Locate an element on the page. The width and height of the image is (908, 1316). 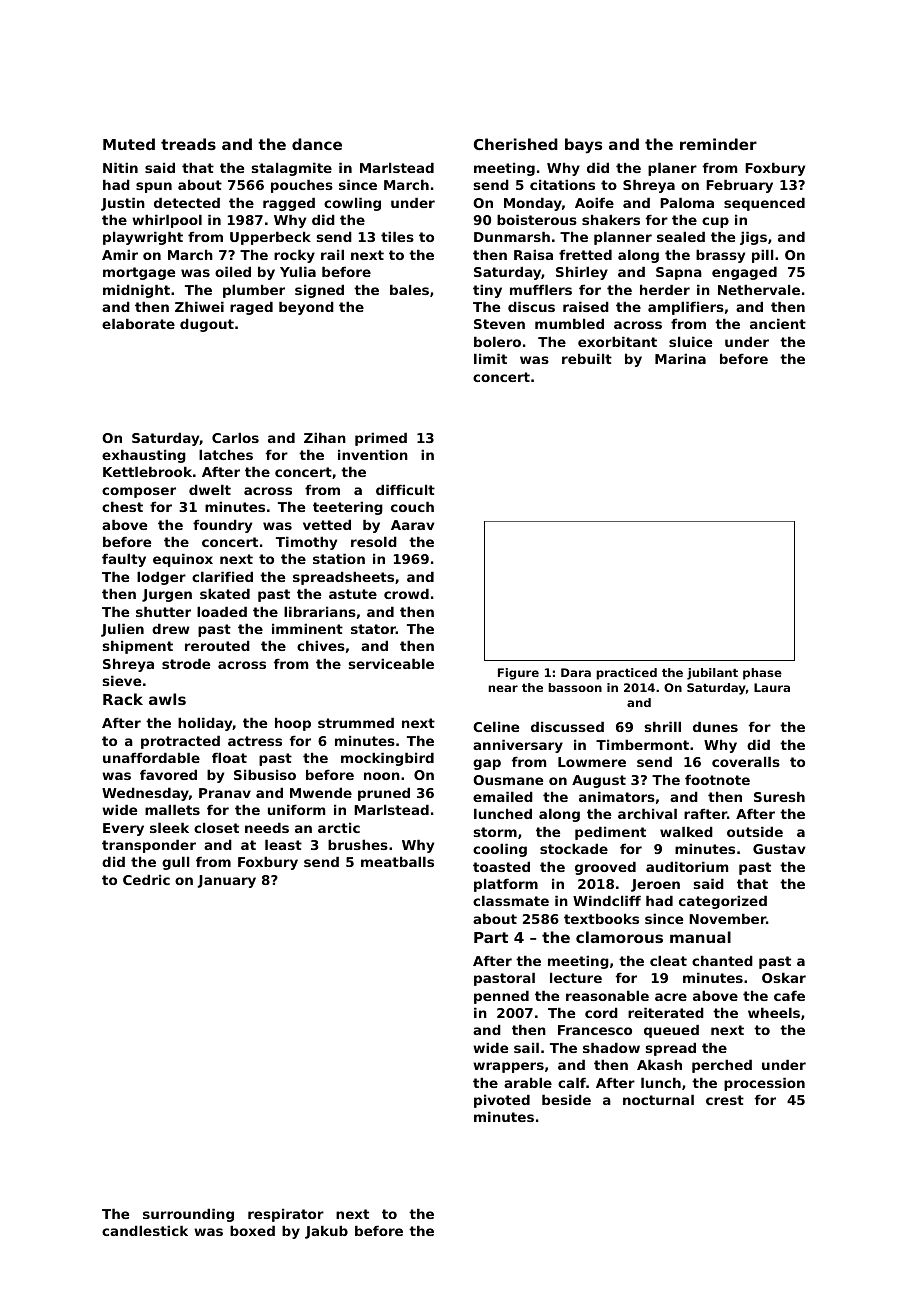
reminder is located at coordinates (718, 144).
